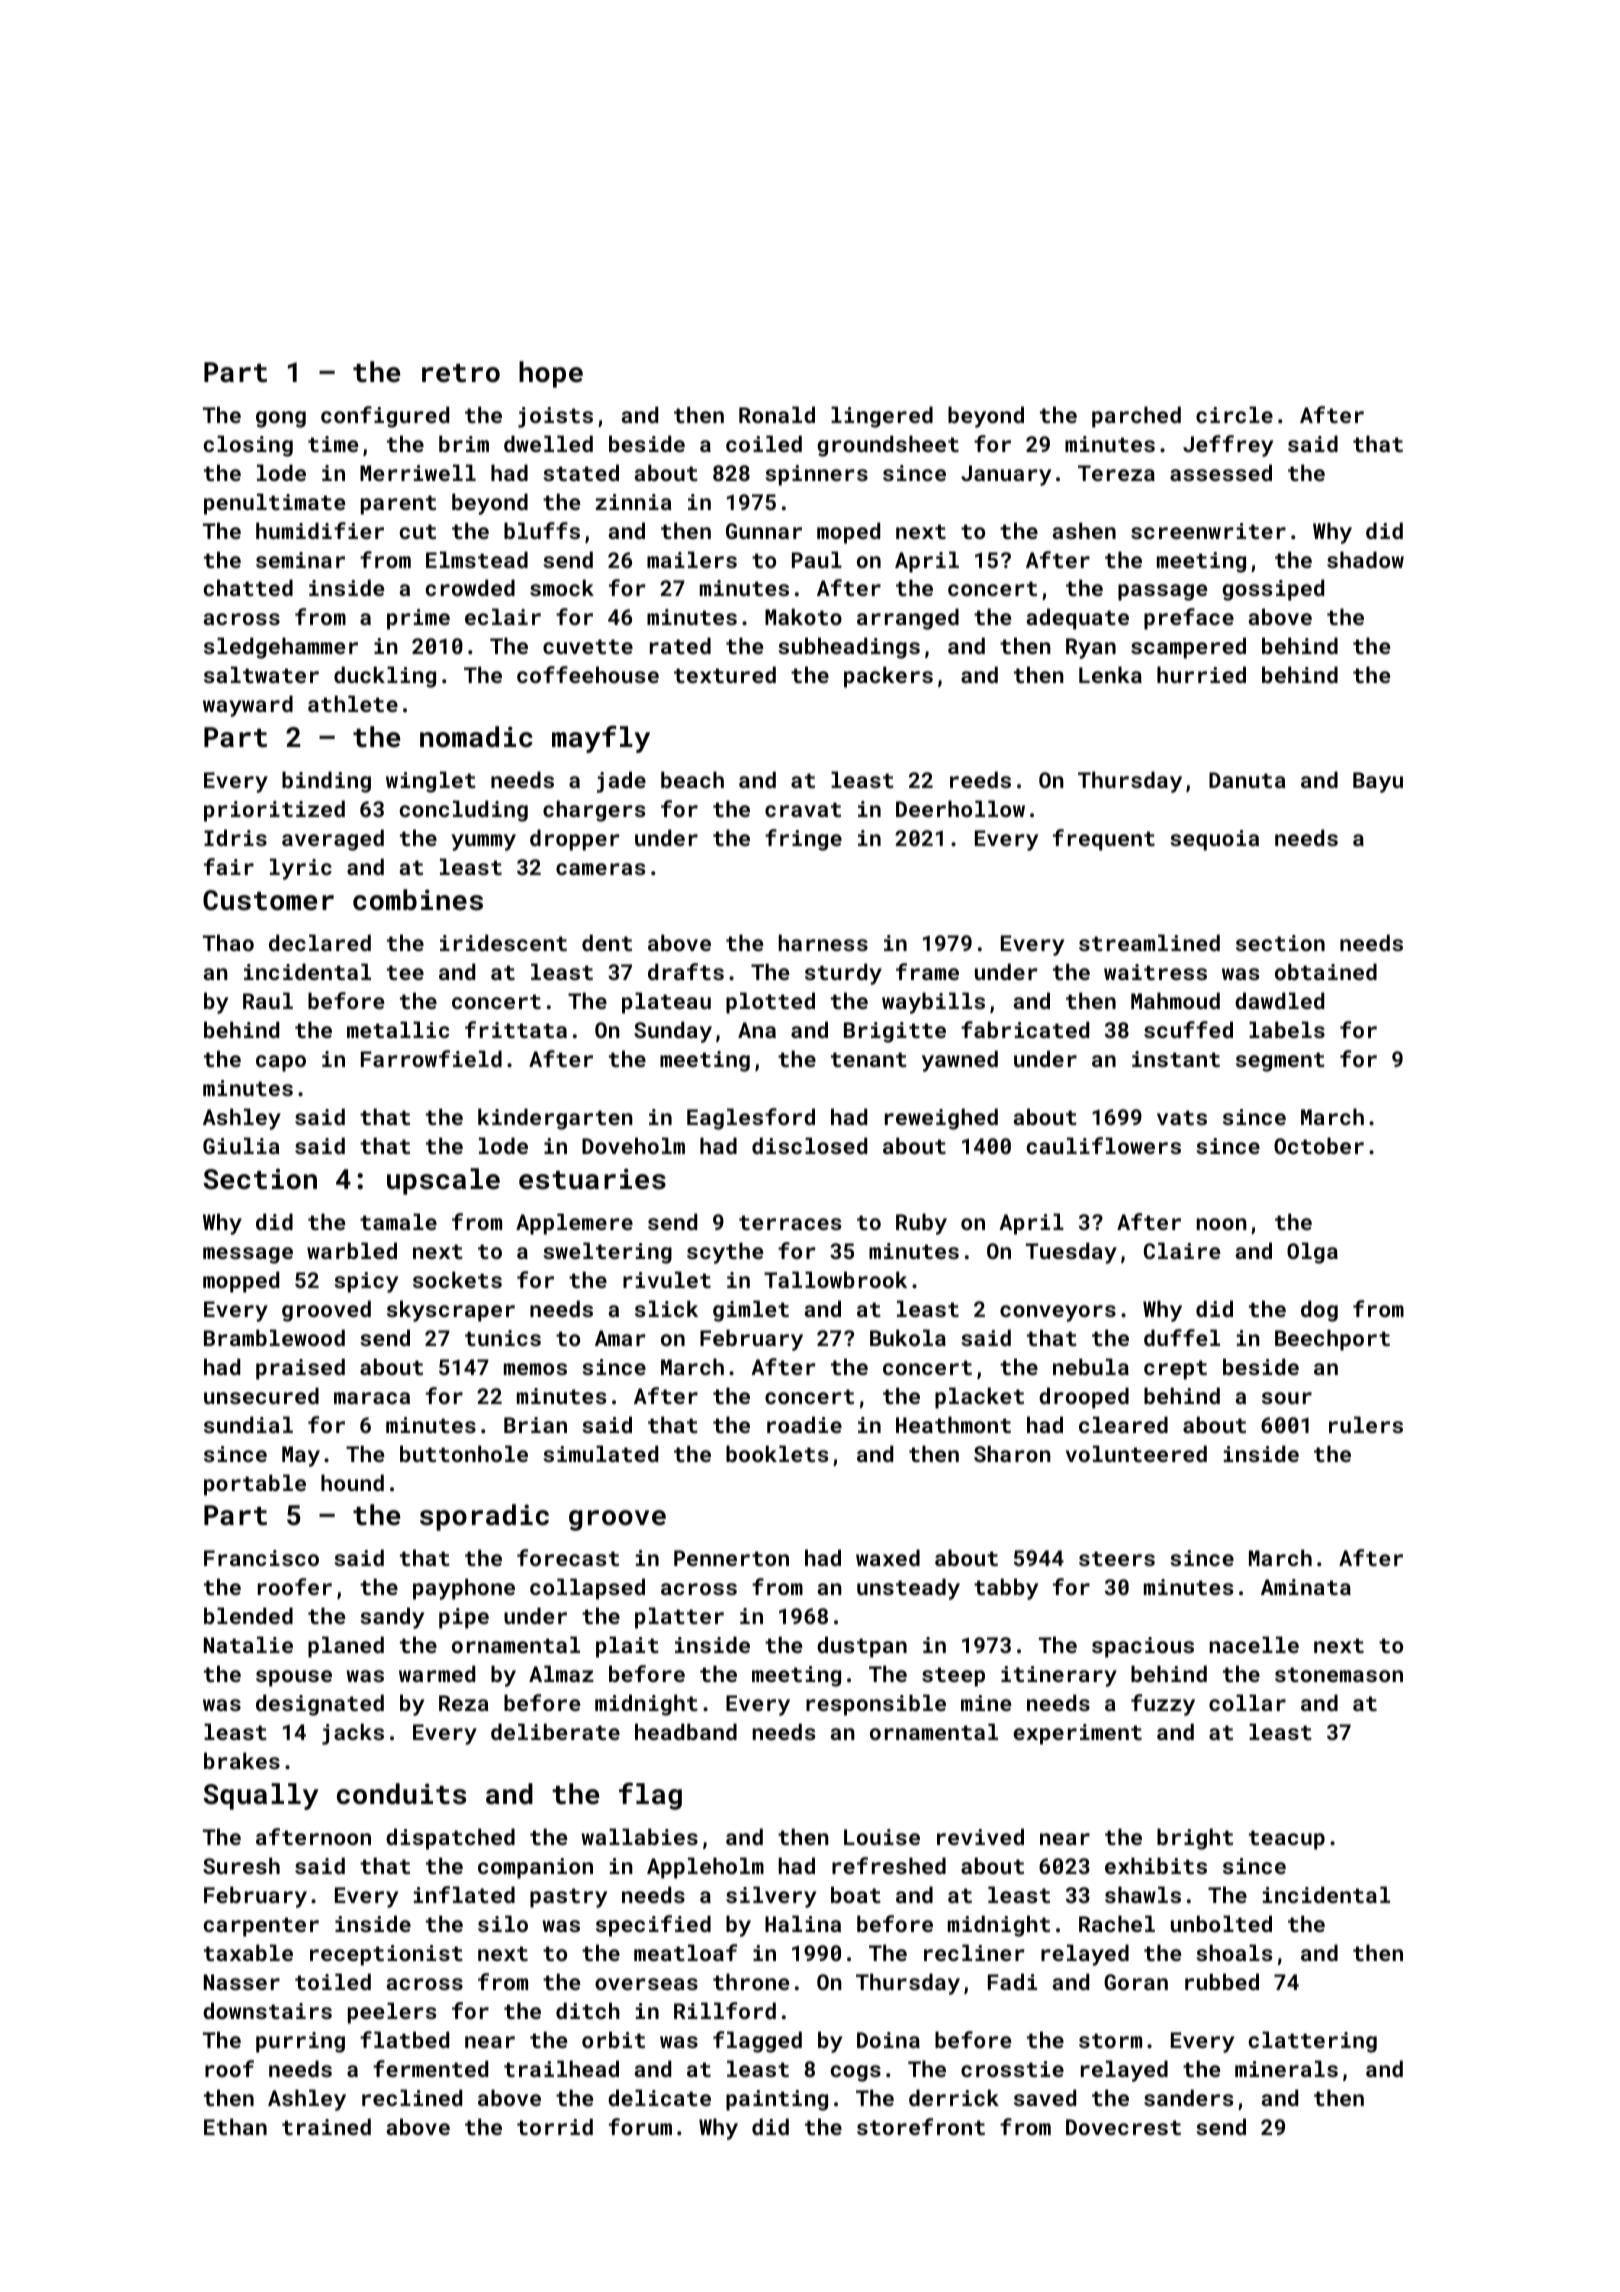  Describe the element at coordinates (927, 971) in the screenshot. I see `frame` at that location.
